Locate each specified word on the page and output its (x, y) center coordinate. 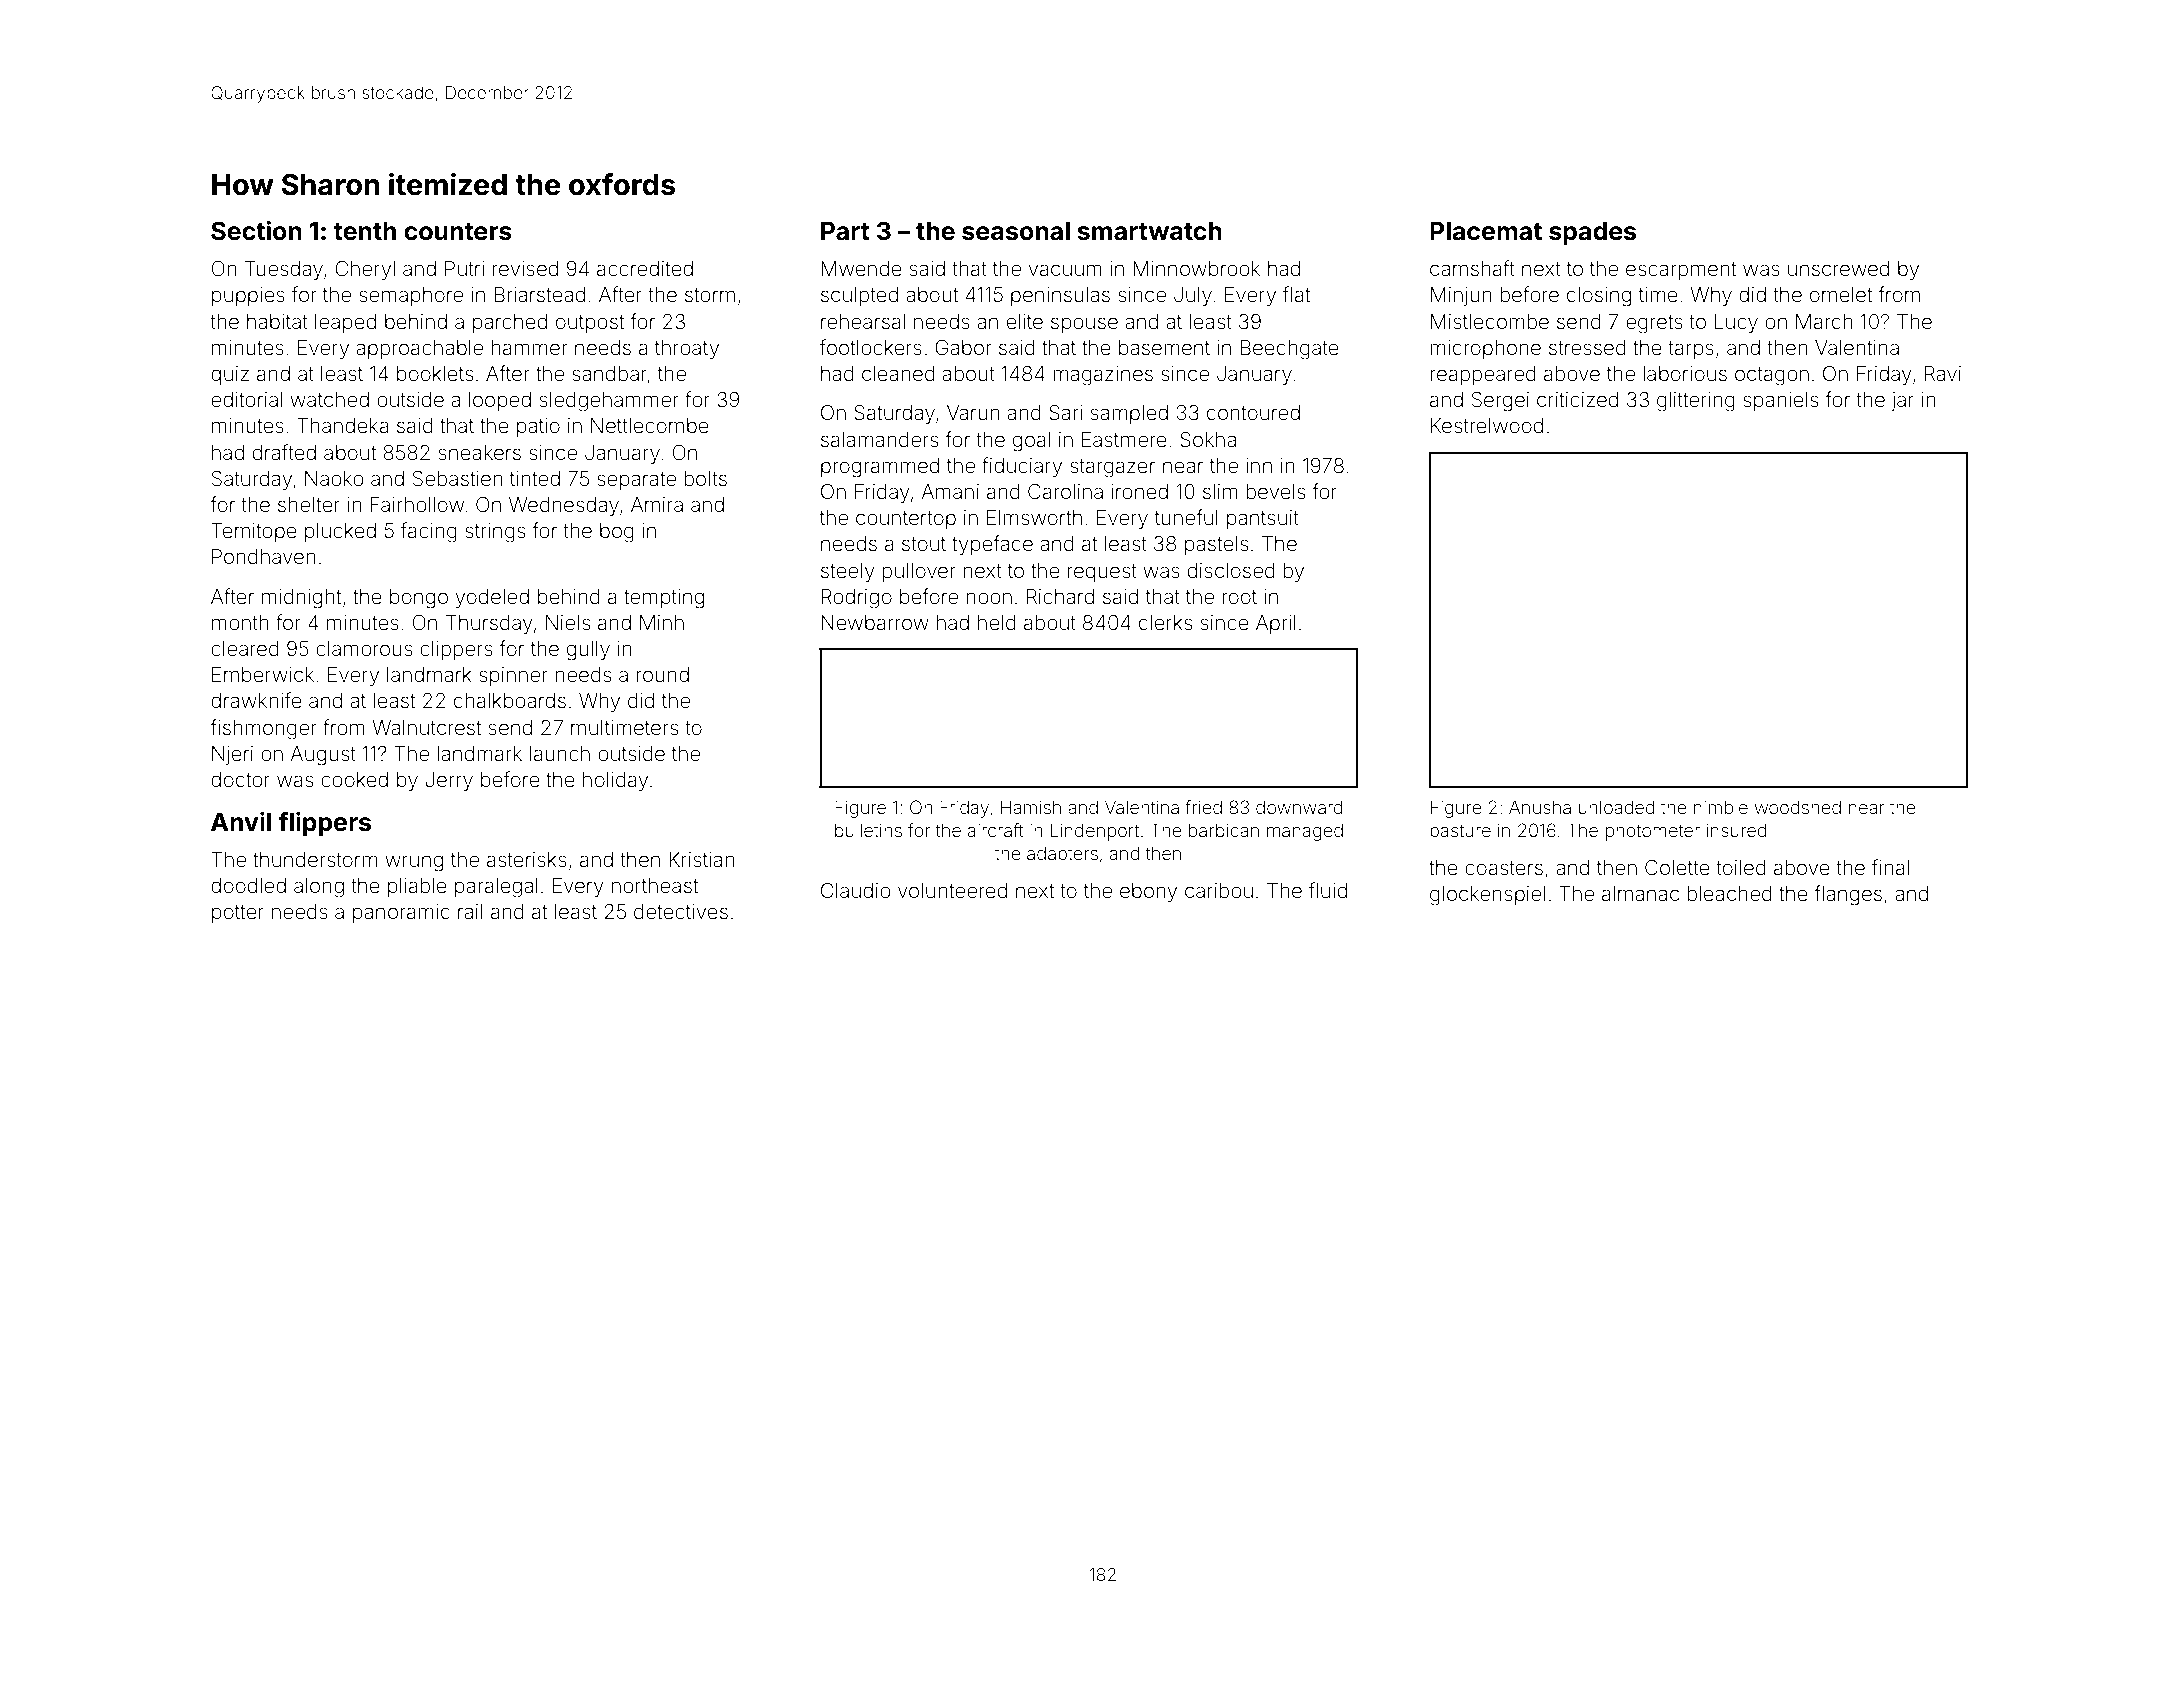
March (1824, 321)
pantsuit (1263, 519)
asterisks (527, 859)
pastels (1216, 545)
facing (429, 532)
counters (458, 232)
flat (1296, 294)
